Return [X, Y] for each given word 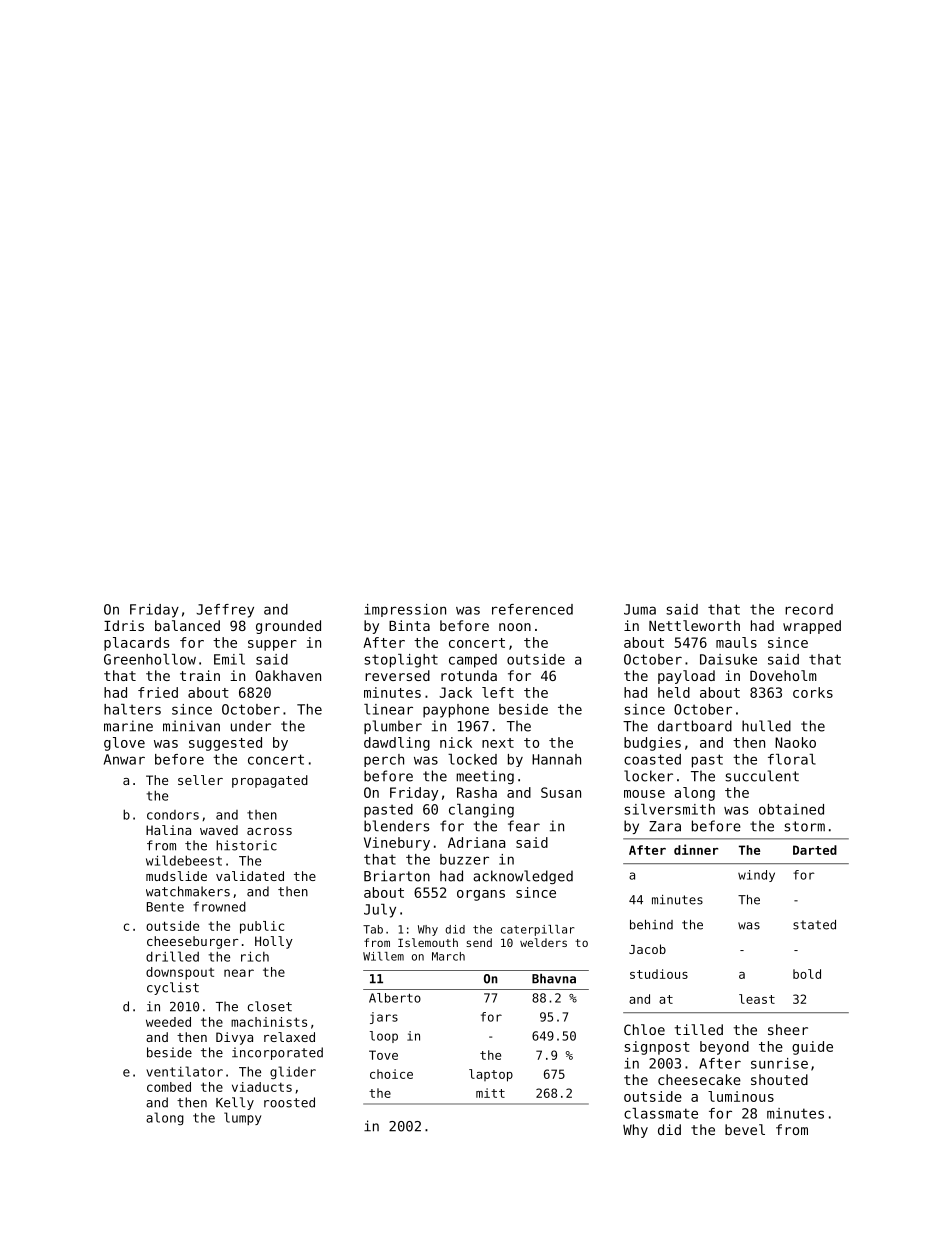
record [809, 609]
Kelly [235, 1103]
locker [648, 776]
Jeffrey [225, 611]
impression [405, 610]
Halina [168, 830]
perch [384, 760]
